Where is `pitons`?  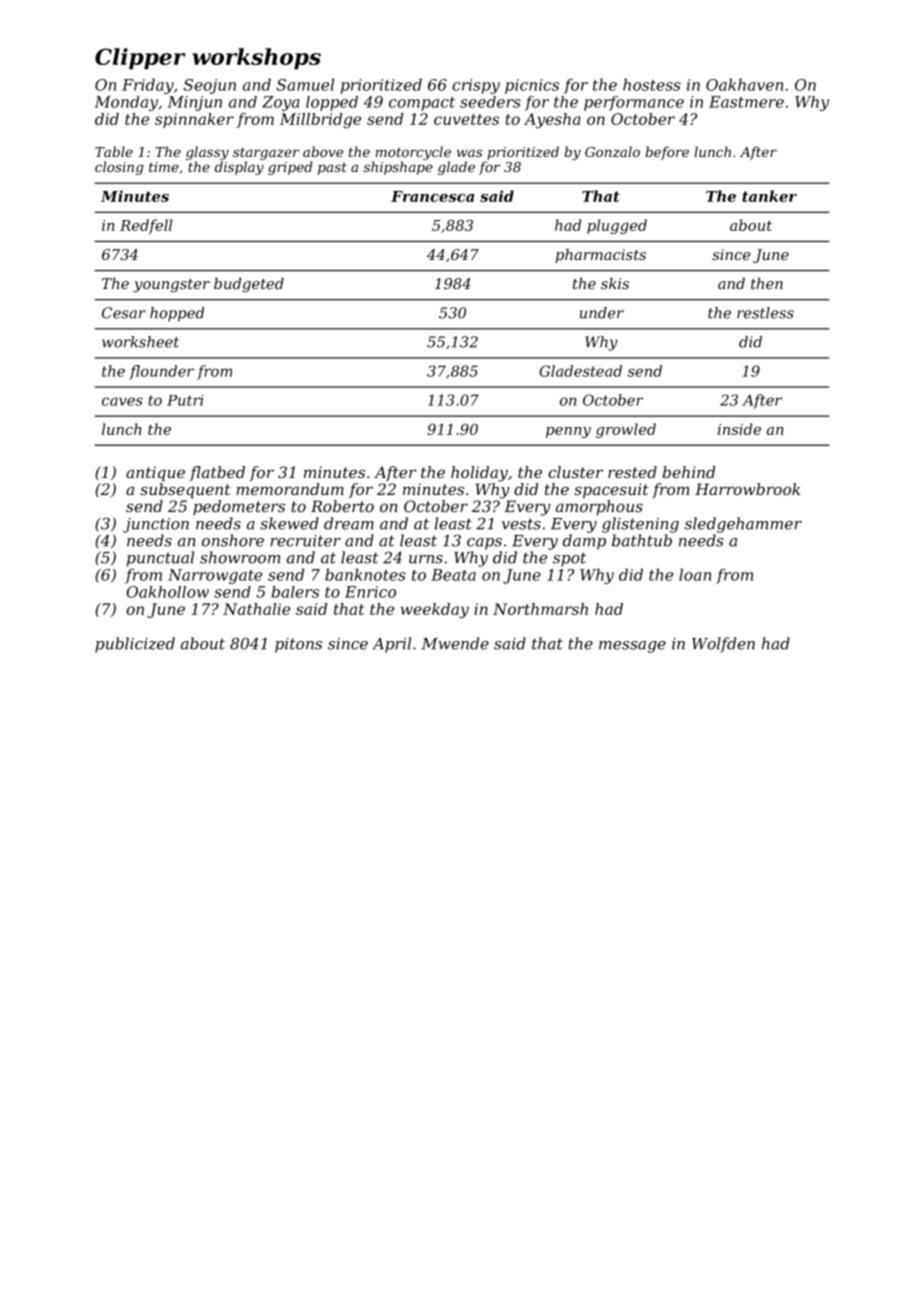 pitons is located at coordinates (298, 645).
